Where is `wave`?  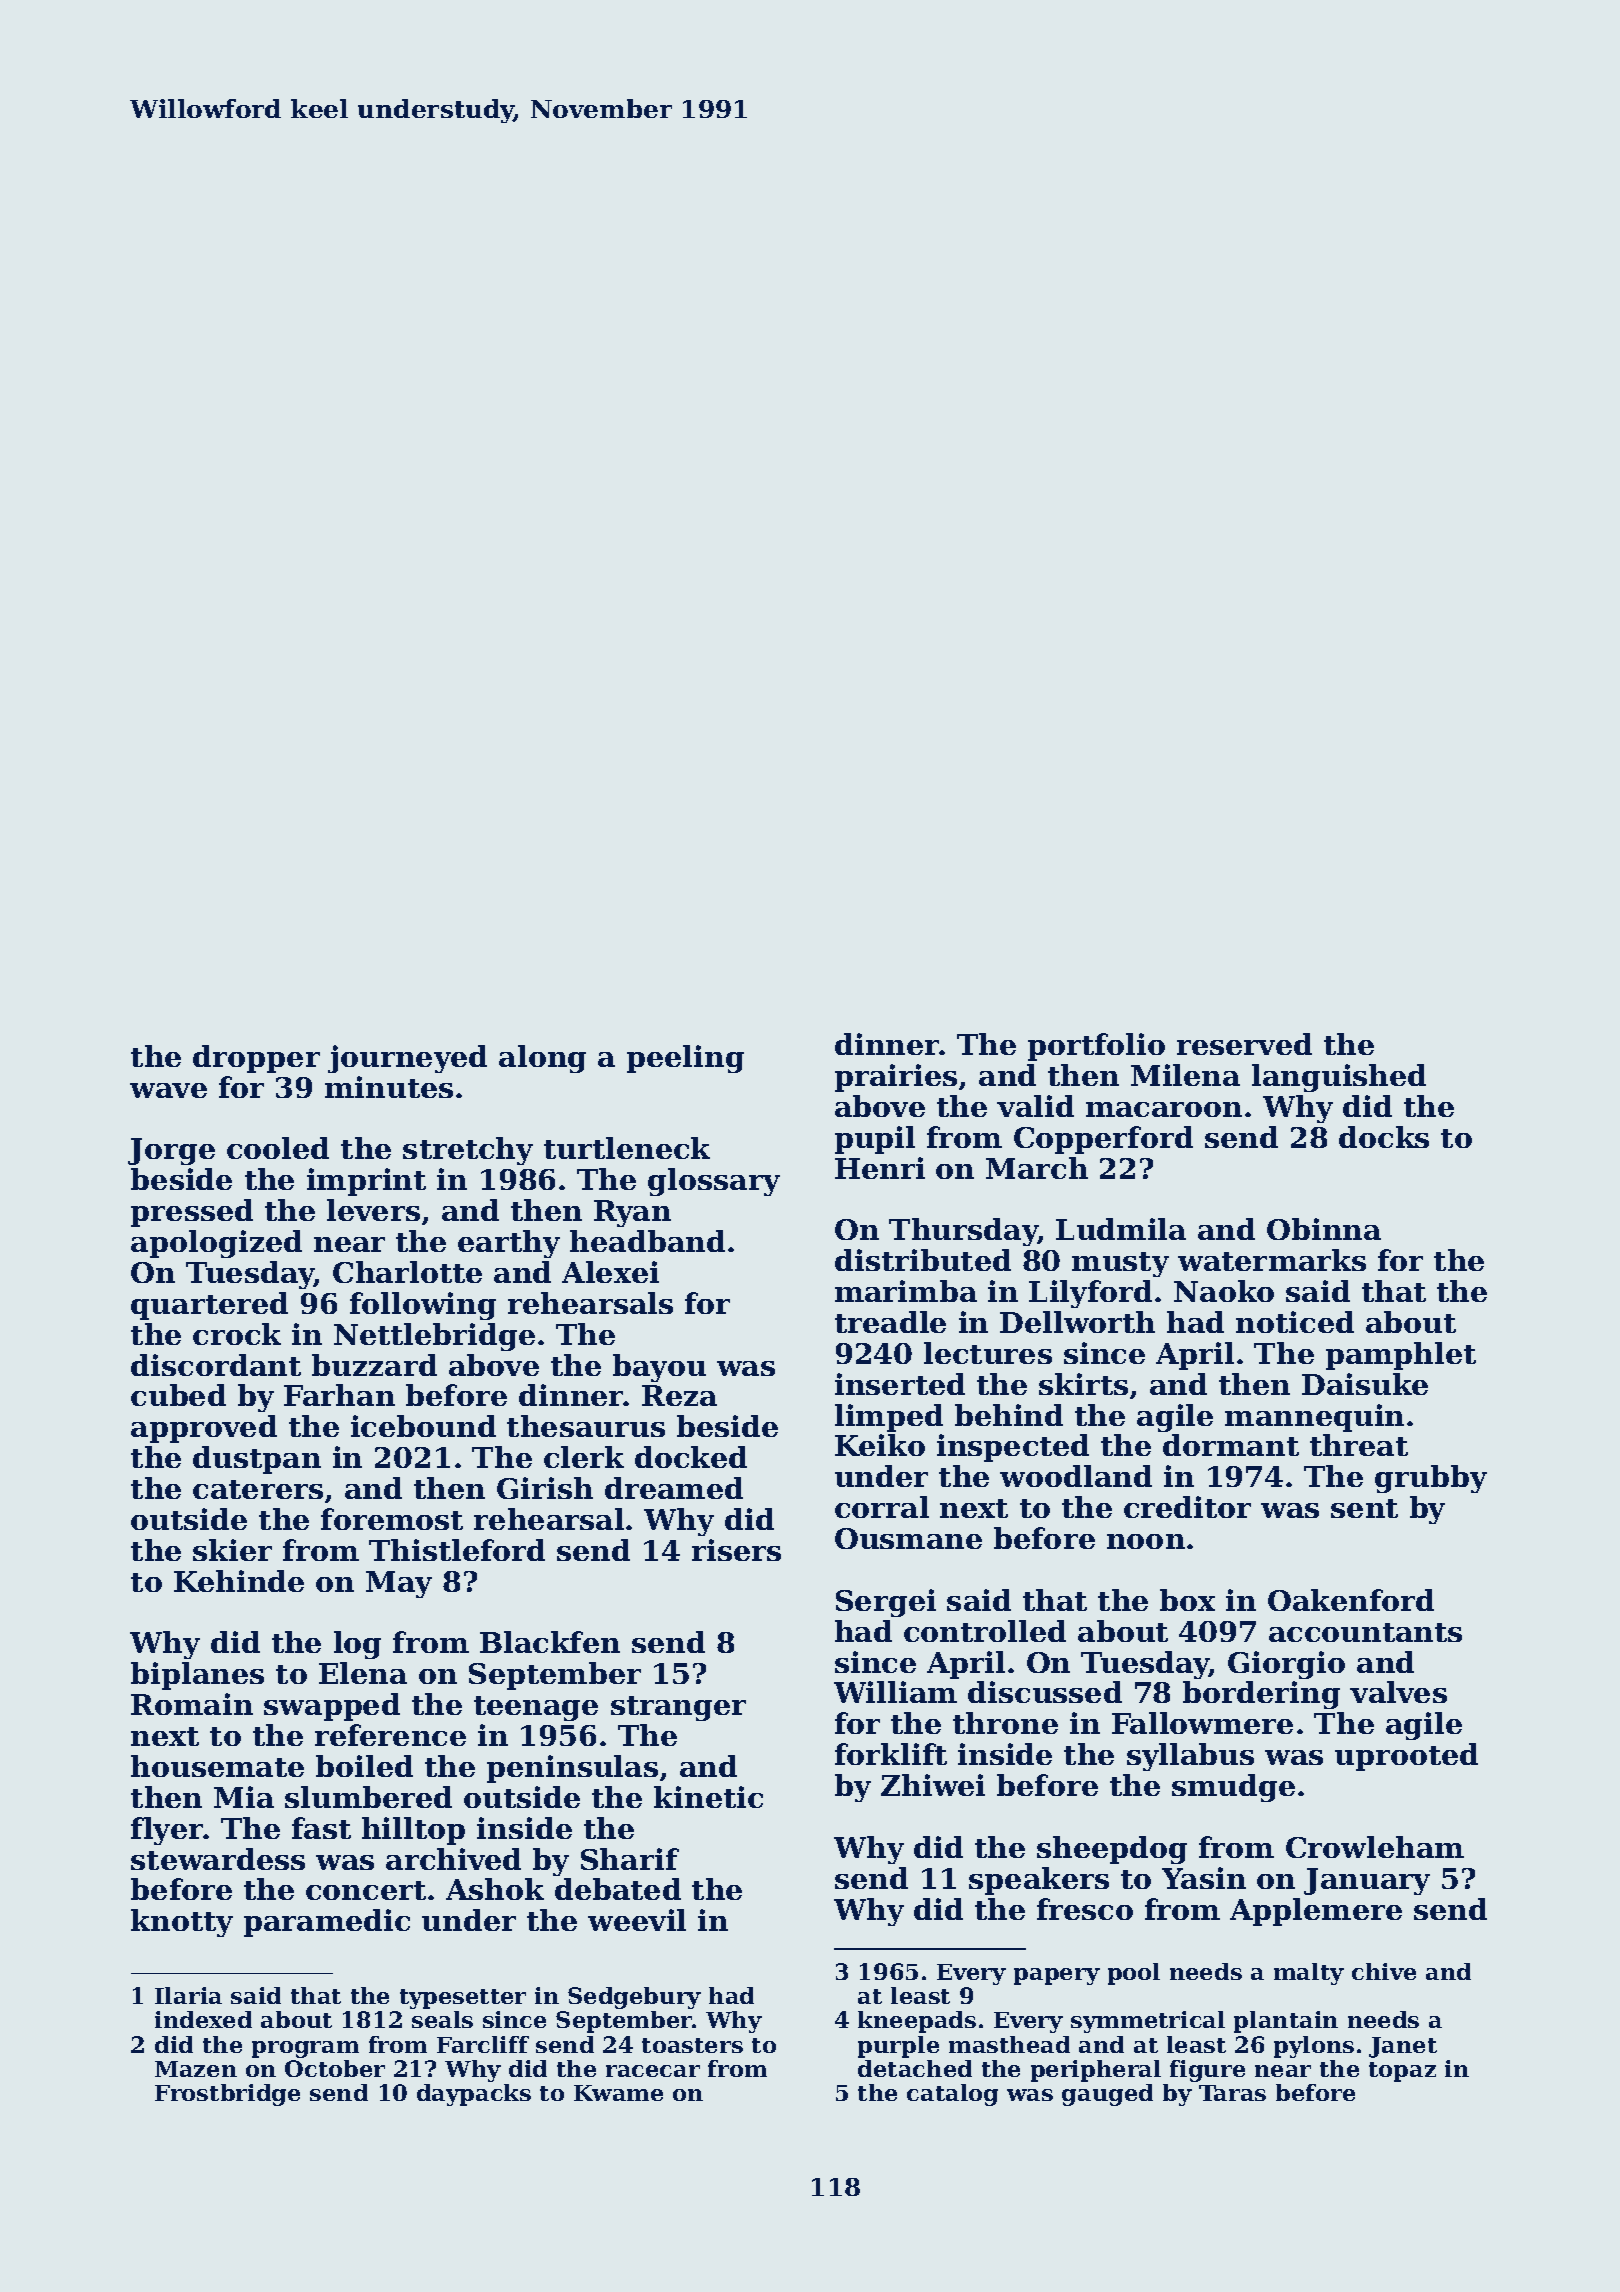
wave is located at coordinates (168, 1090).
